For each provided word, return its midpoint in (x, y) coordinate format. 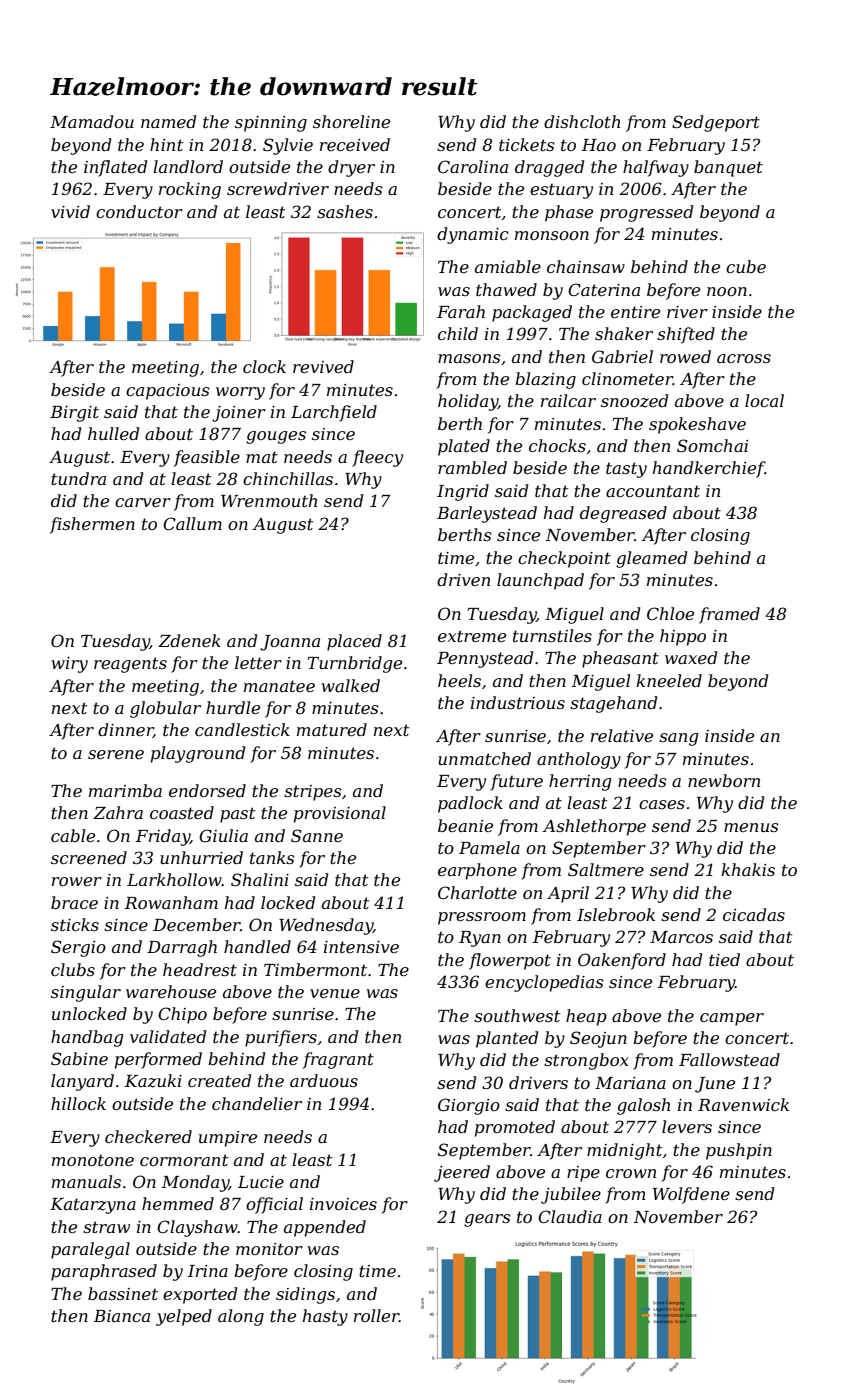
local (764, 400)
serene (116, 754)
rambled (472, 467)
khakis (748, 869)
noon (727, 291)
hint (167, 144)
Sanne (317, 835)
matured (332, 729)
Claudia (570, 1216)
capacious (168, 392)
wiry (70, 665)
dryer (351, 168)
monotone (93, 1160)
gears (487, 1220)
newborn (724, 780)
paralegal (90, 1250)
